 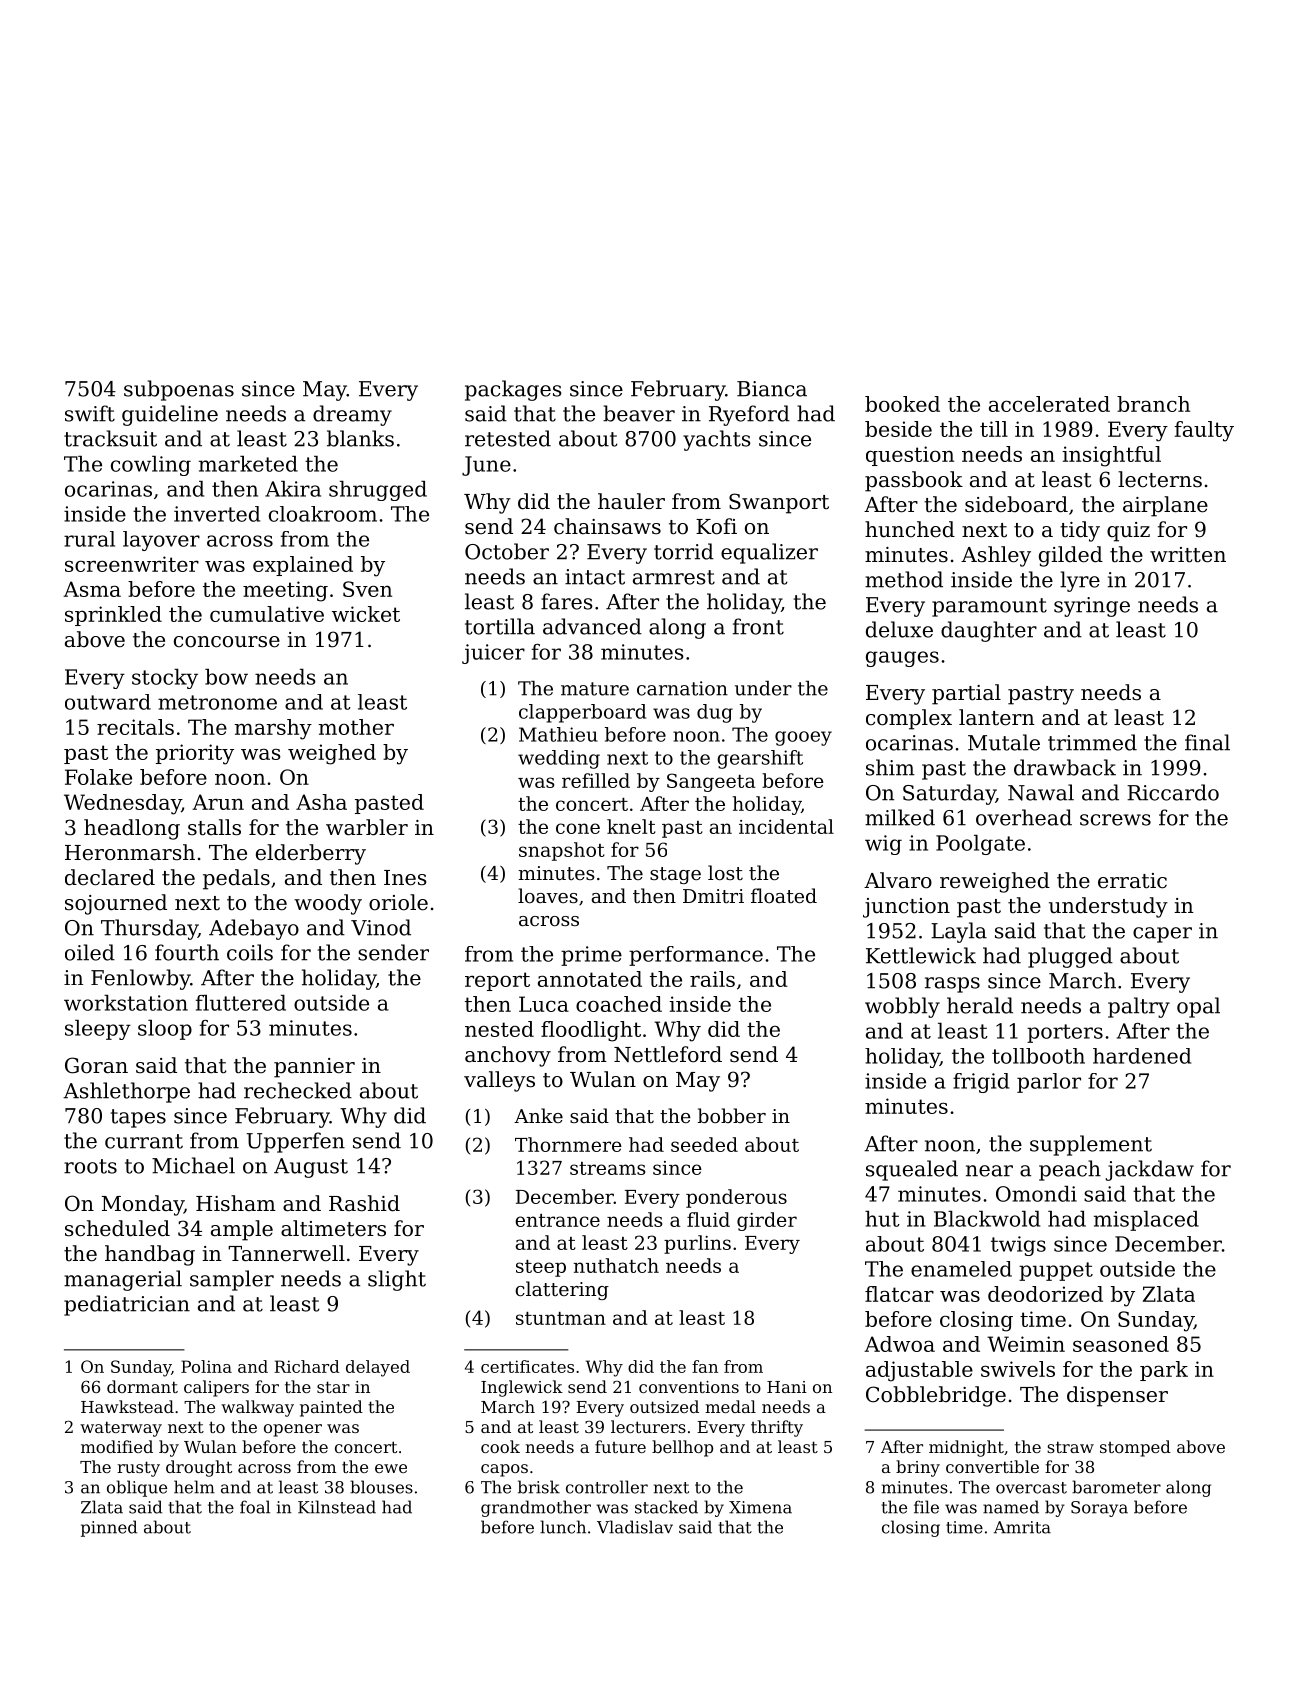 I want to click on painted, so click(x=331, y=1408).
